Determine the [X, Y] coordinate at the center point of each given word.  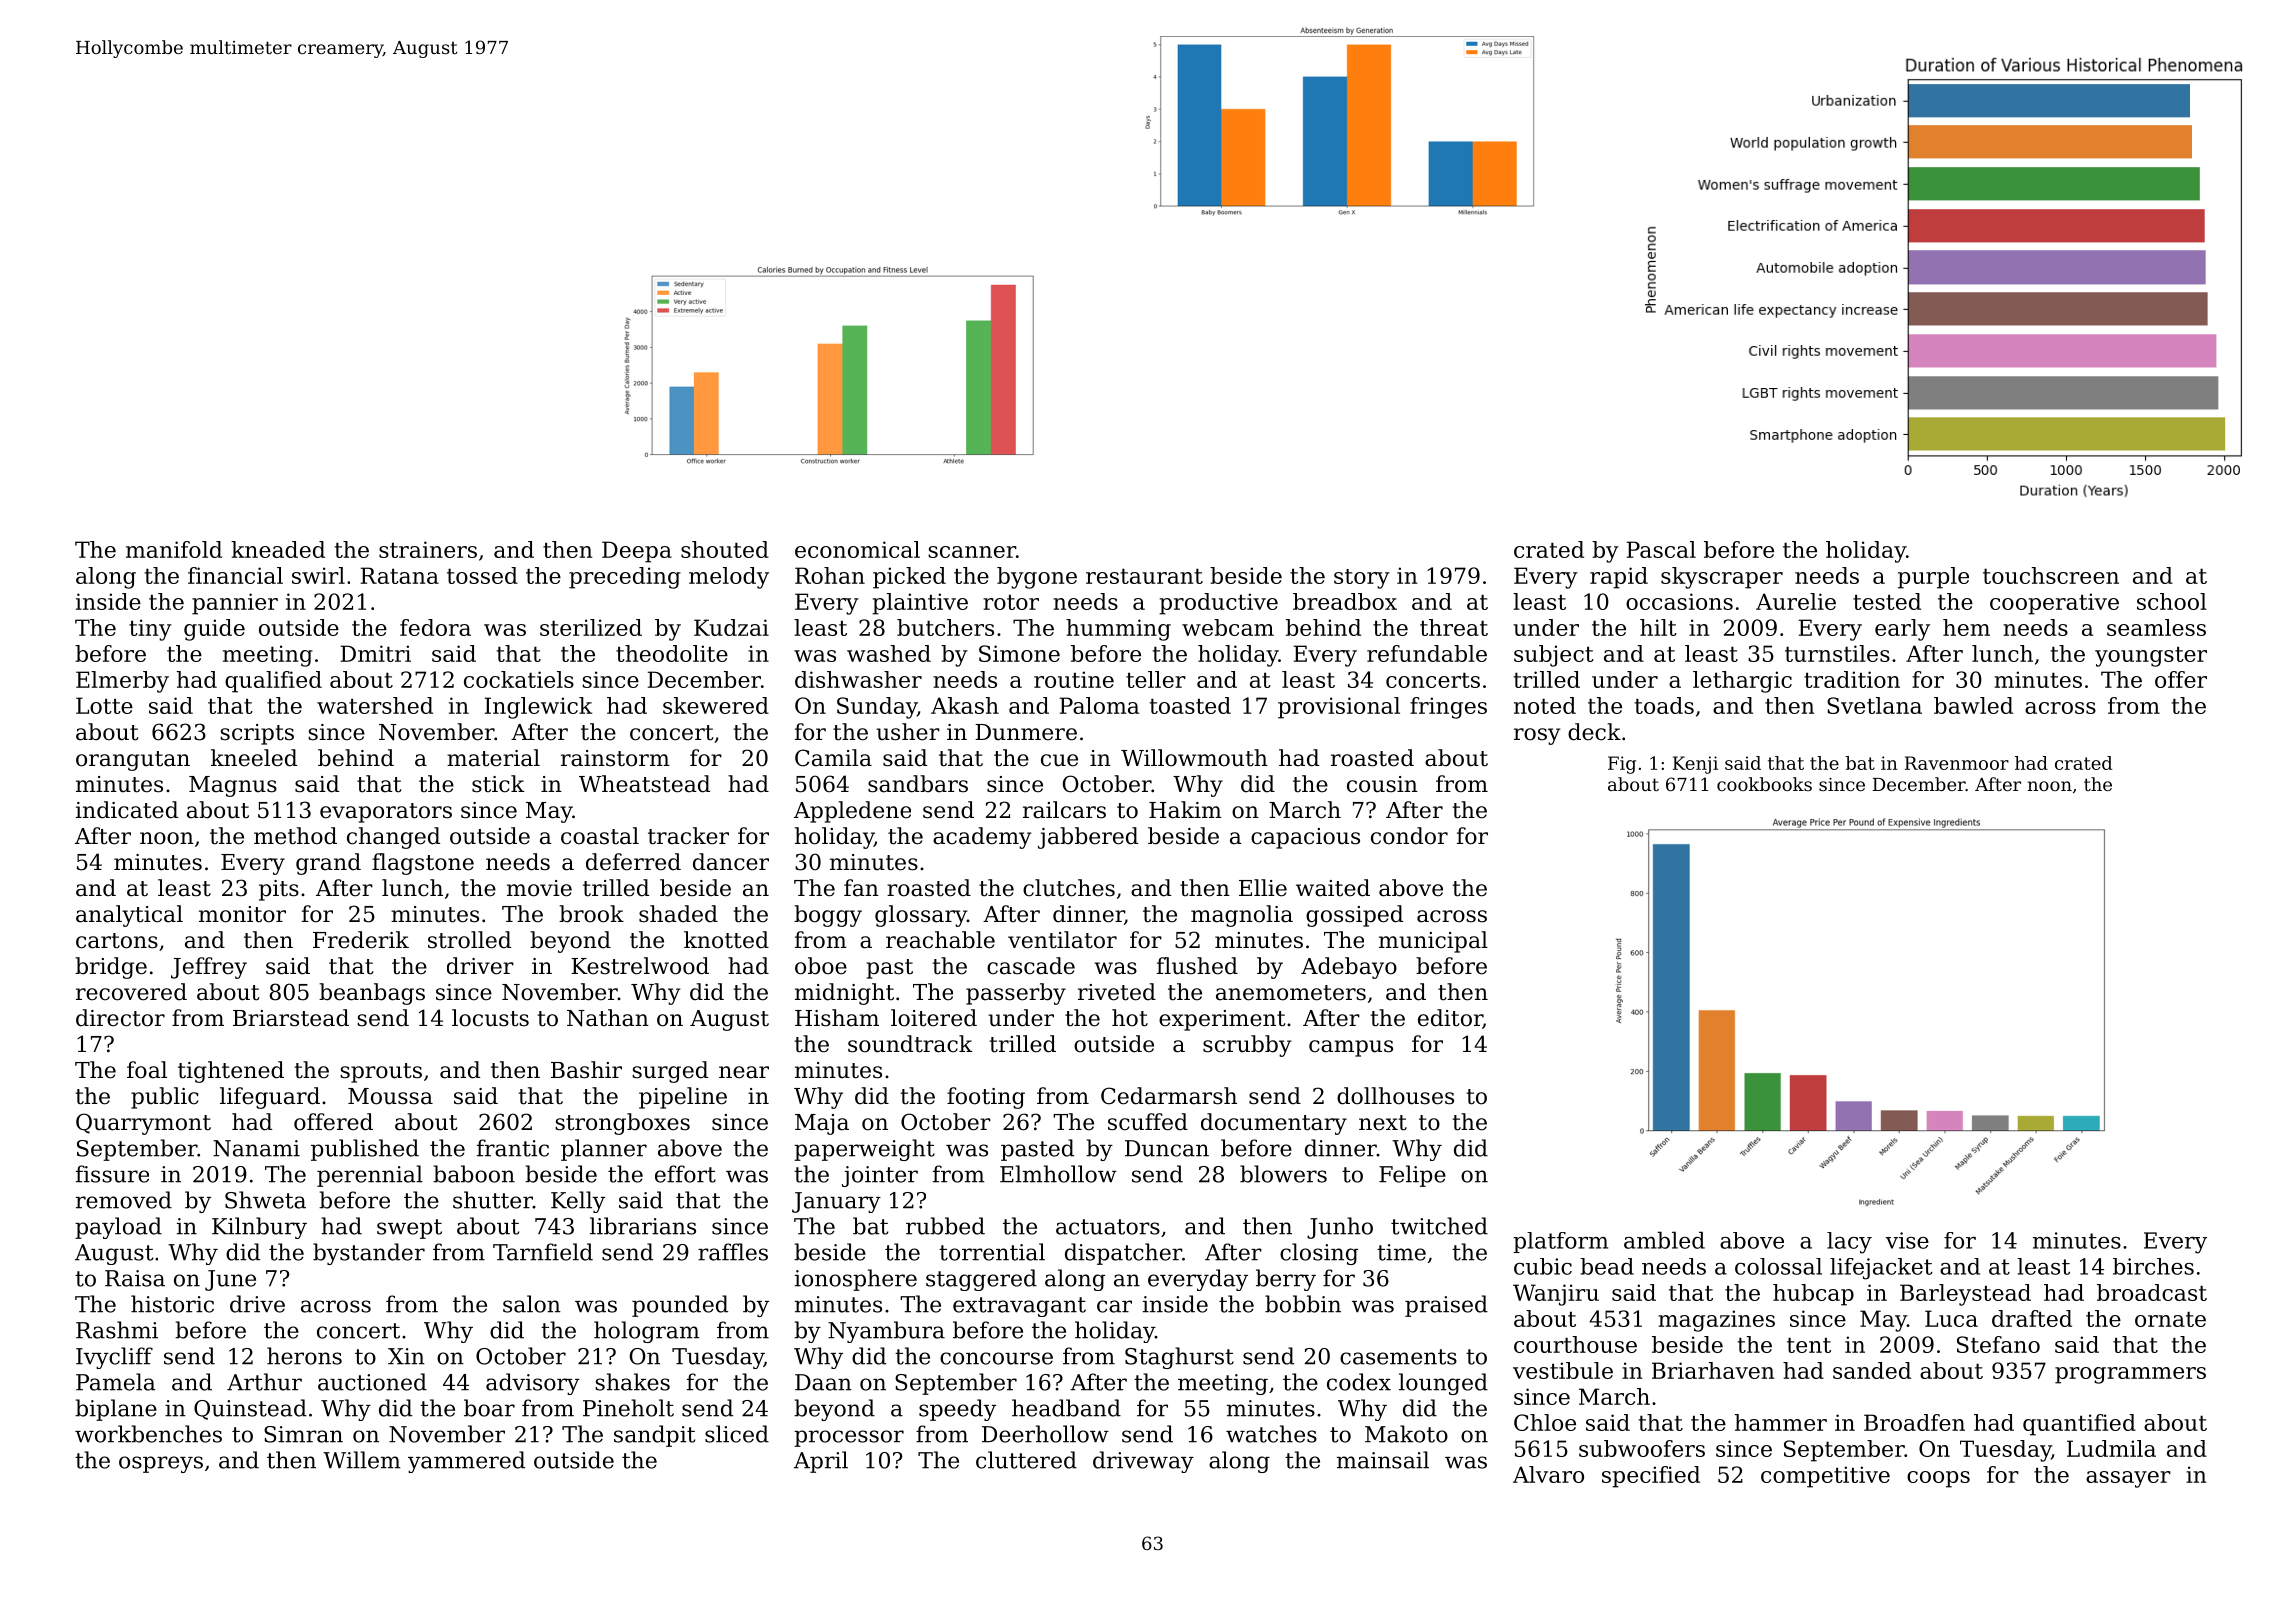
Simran [303, 1434]
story [1362, 579]
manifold [174, 549]
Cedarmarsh [1169, 1096]
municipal [1433, 942]
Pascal [1661, 549]
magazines [1716, 1321]
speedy [957, 1410]
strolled [469, 940]
